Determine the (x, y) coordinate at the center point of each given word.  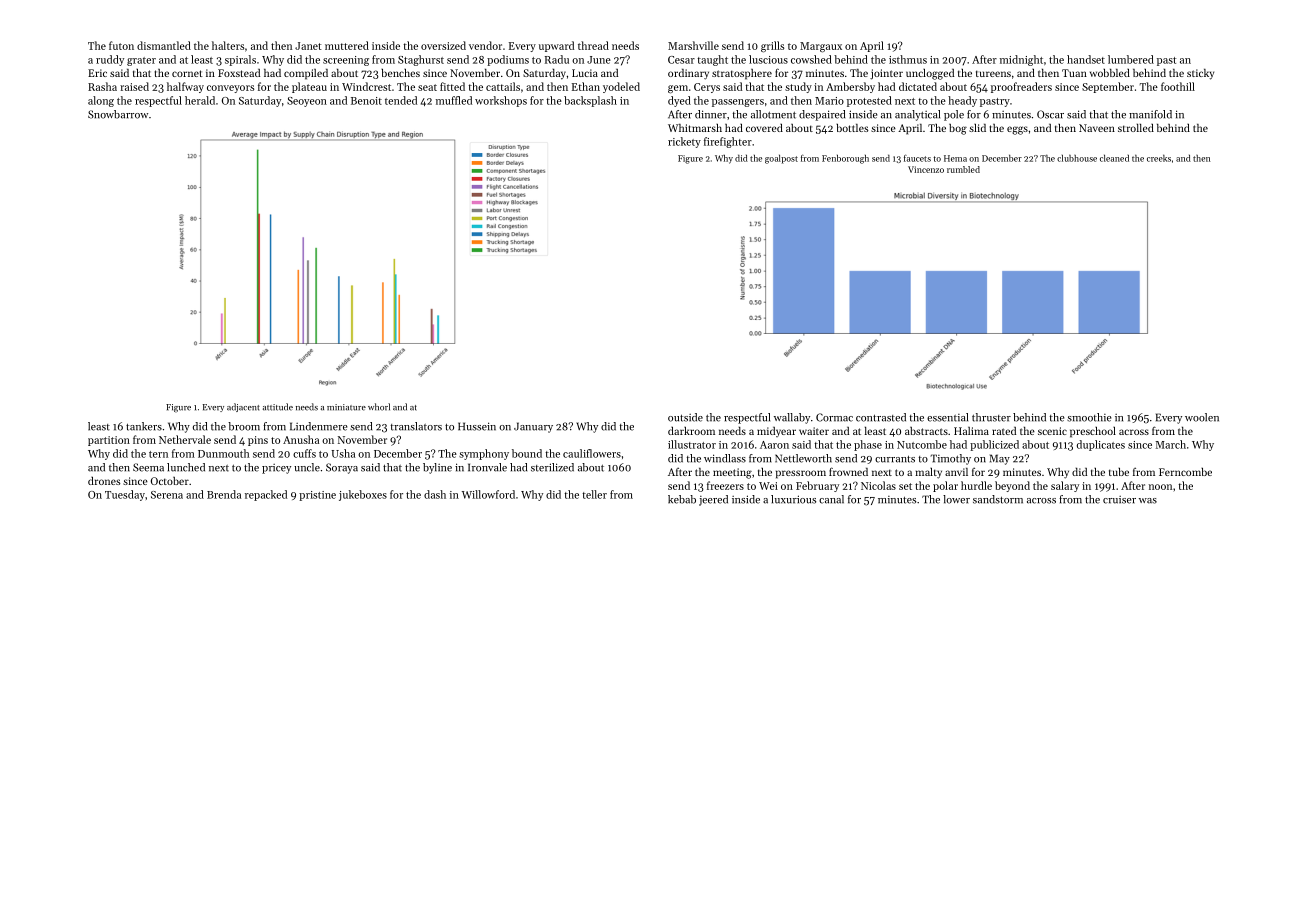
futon (121, 45)
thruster (991, 417)
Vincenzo (926, 169)
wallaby (792, 418)
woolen (1202, 417)
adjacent (243, 407)
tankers (144, 426)
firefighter (728, 142)
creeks (1159, 158)
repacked (266, 495)
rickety (684, 142)
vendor (485, 45)
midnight (1021, 60)
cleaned (1114, 158)
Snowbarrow (118, 114)
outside (685, 417)
